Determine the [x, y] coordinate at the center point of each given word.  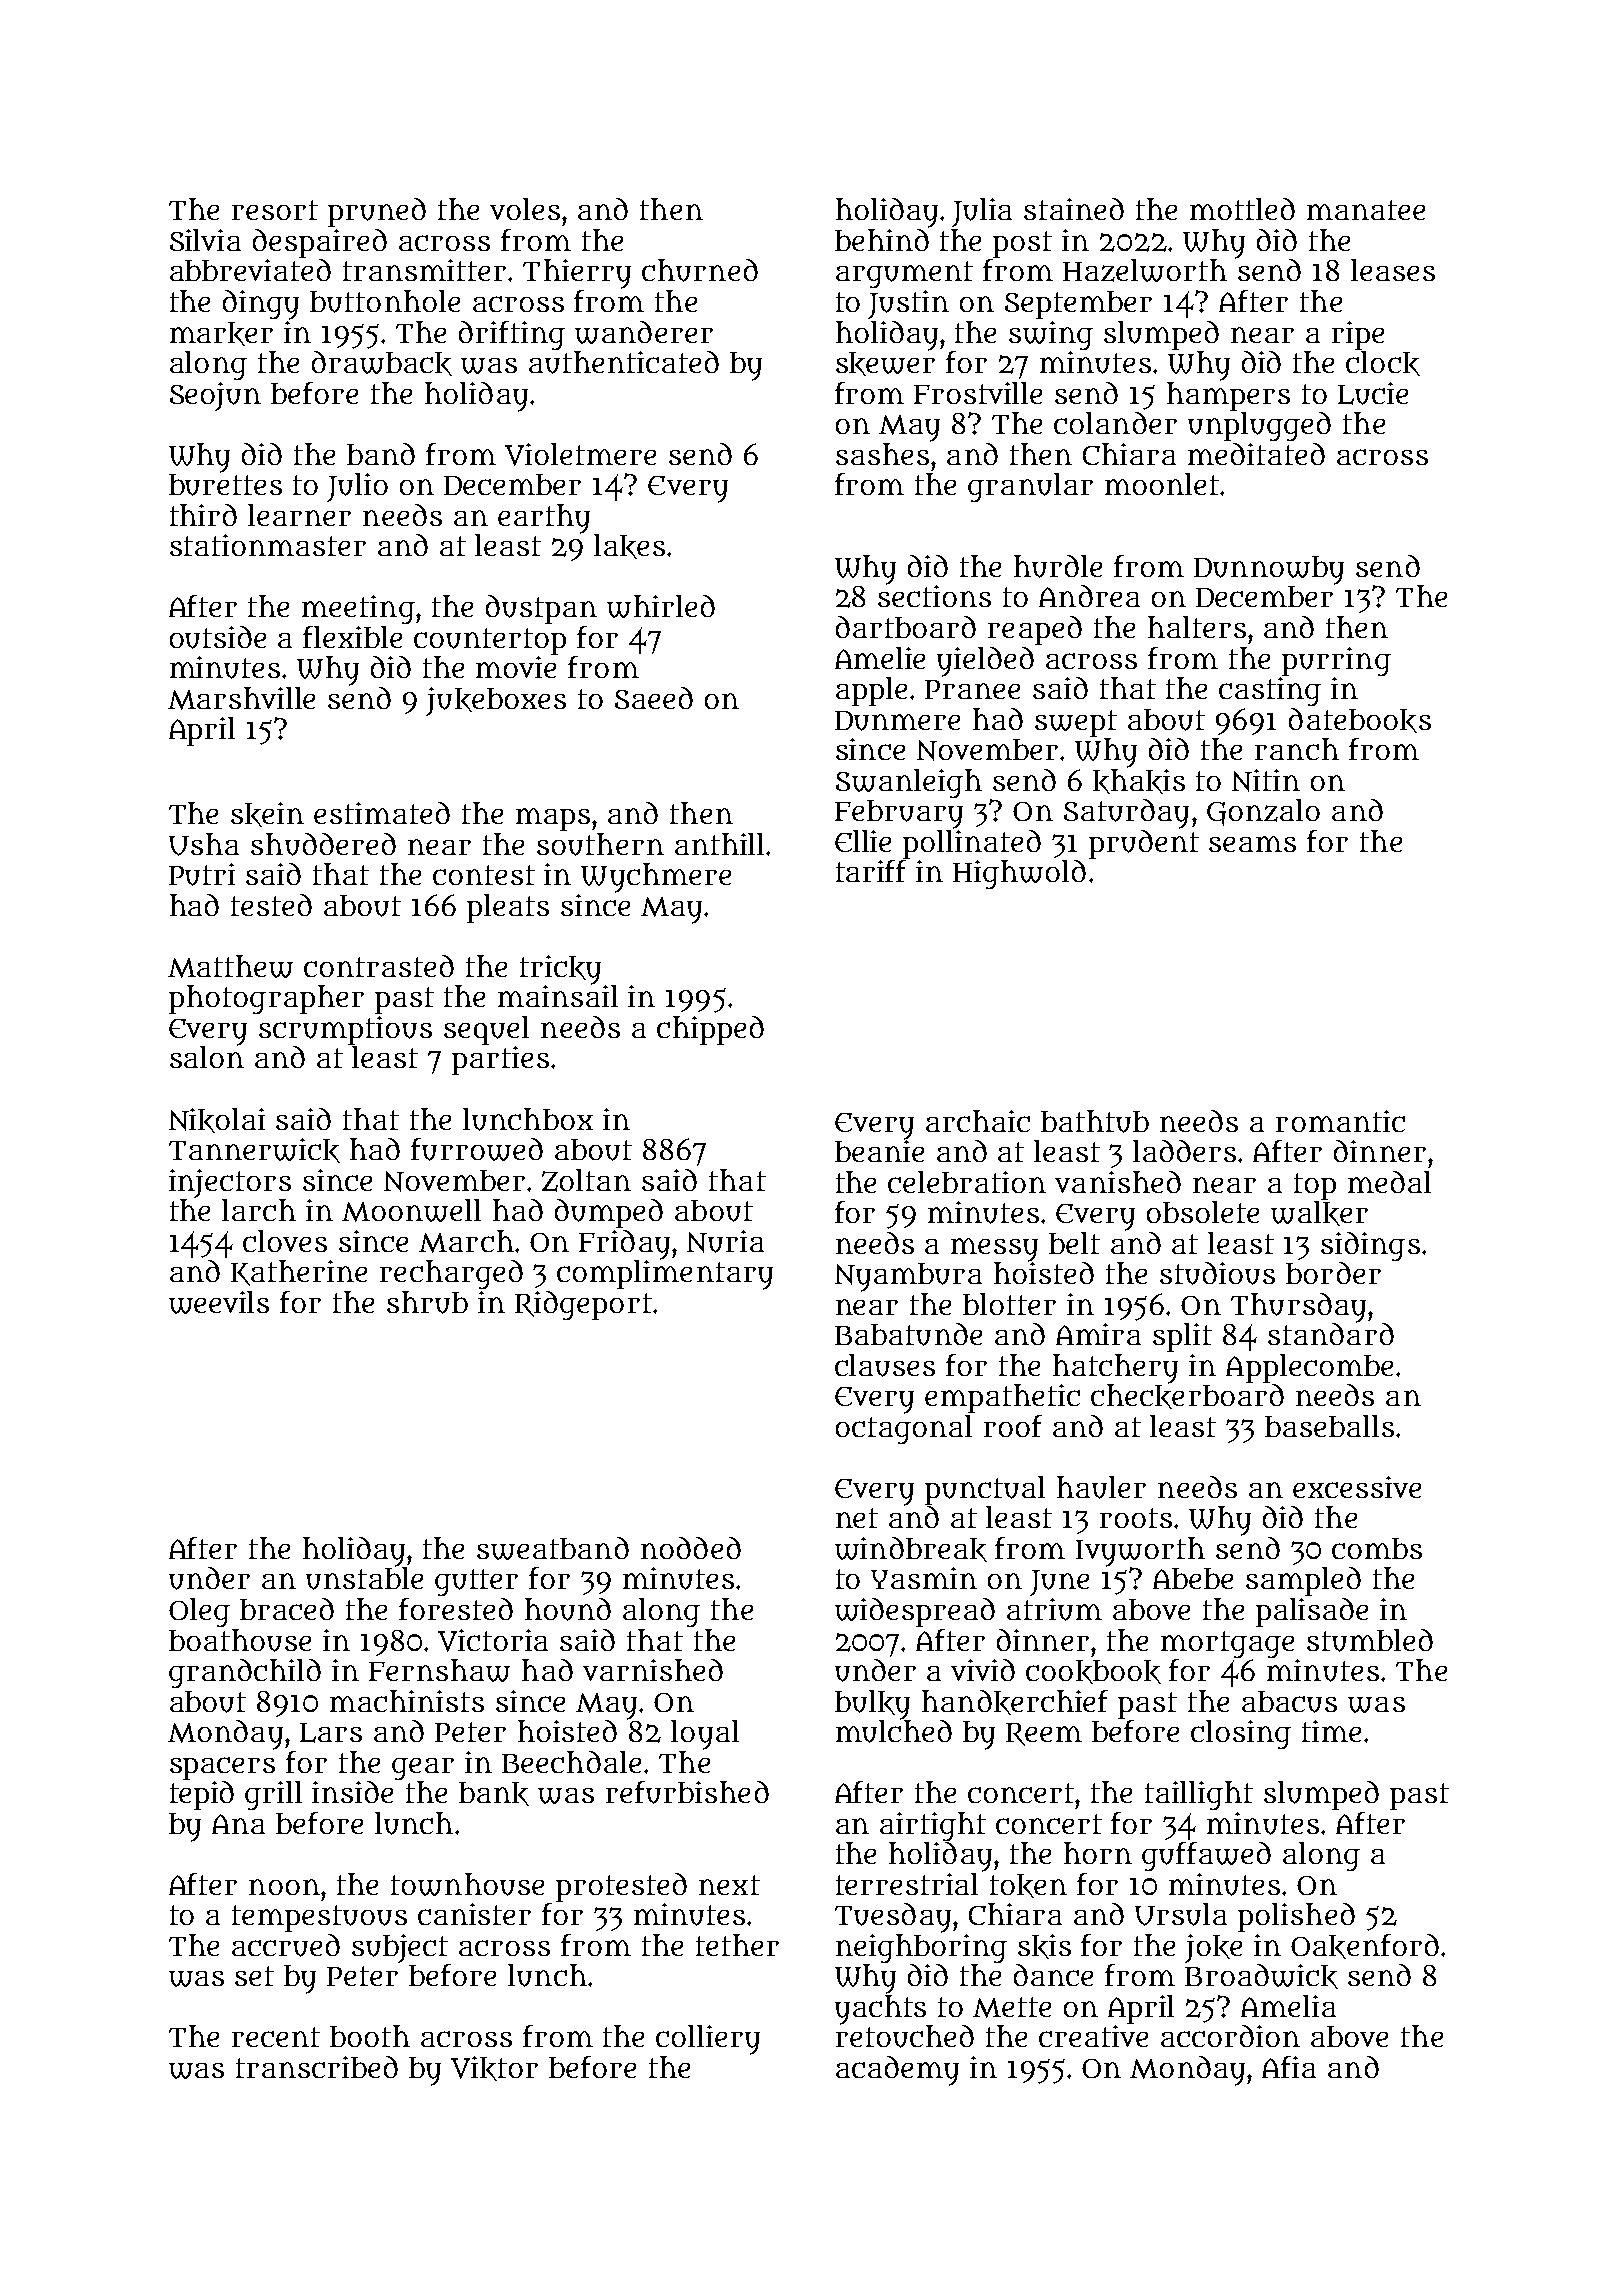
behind [882, 240]
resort [275, 210]
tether [737, 1945]
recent [276, 2037]
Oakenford [1365, 1946]
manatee [1366, 210]
